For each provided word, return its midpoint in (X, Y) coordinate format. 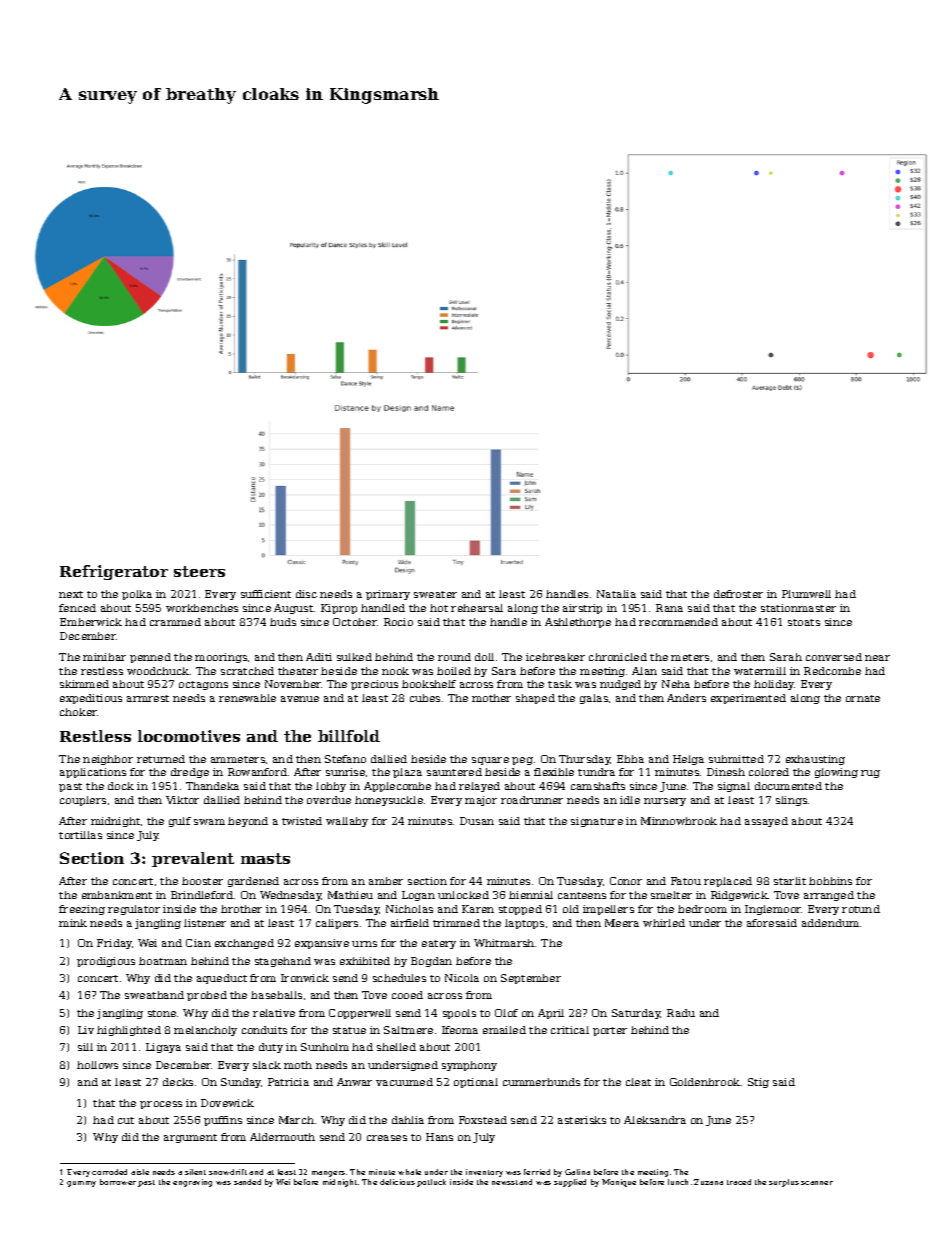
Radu (681, 1013)
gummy (81, 1184)
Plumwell (806, 594)
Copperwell (360, 1014)
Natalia (616, 594)
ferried (537, 1172)
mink (73, 923)
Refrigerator (114, 572)
